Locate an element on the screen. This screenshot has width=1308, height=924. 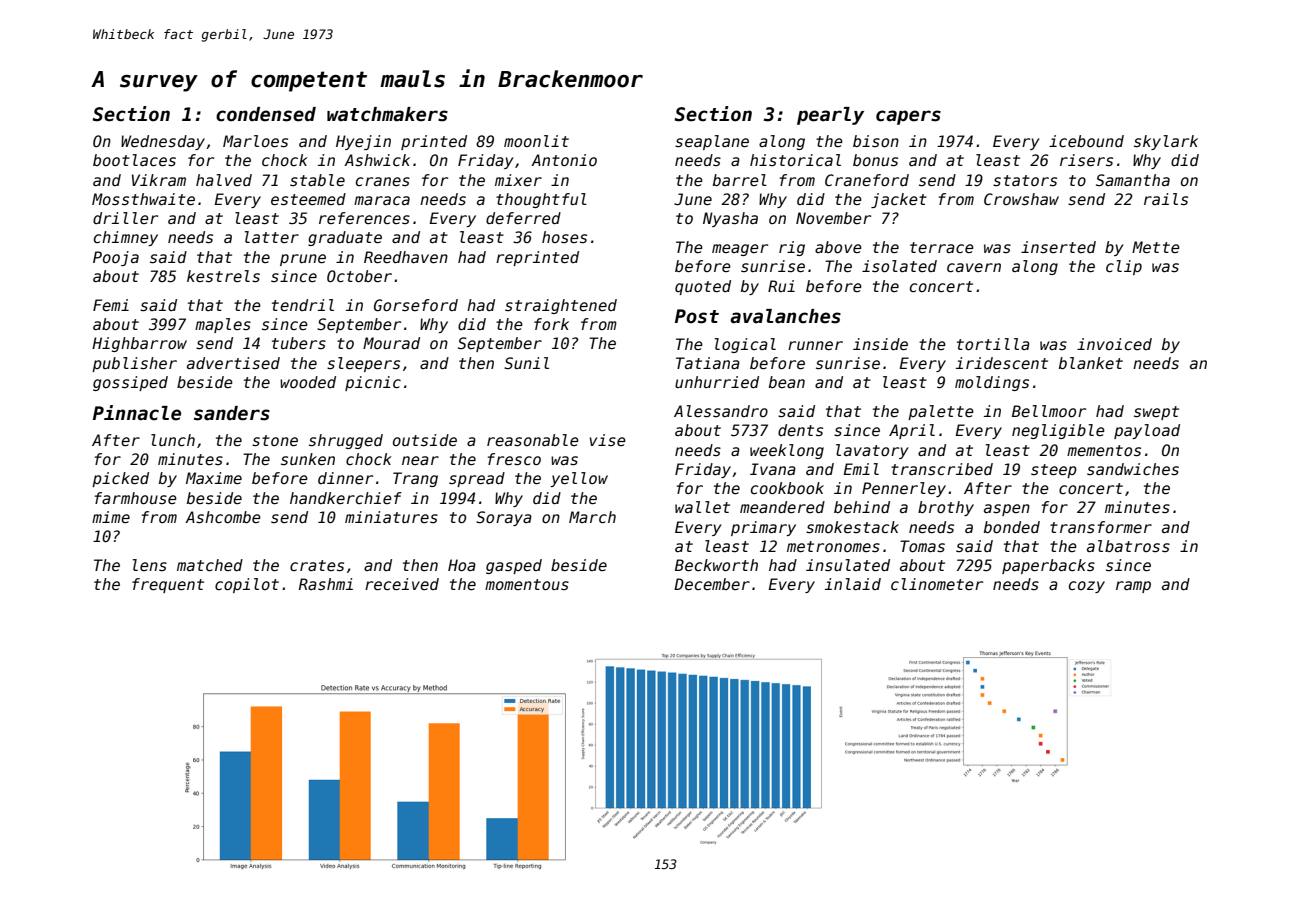
picked is located at coordinates (120, 479).
